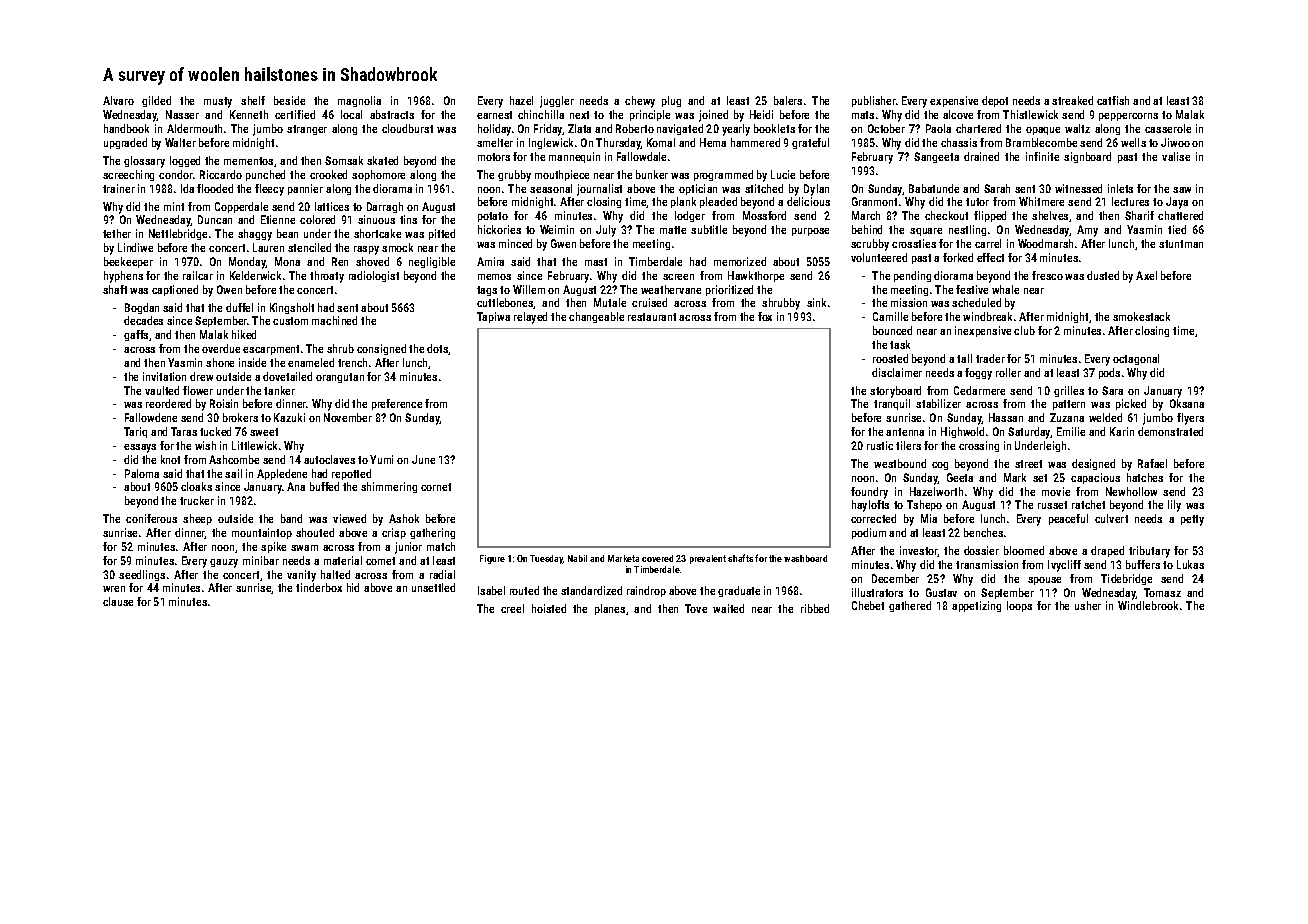 This image has width=1308, height=924. I want to click on draped, so click(1107, 551).
